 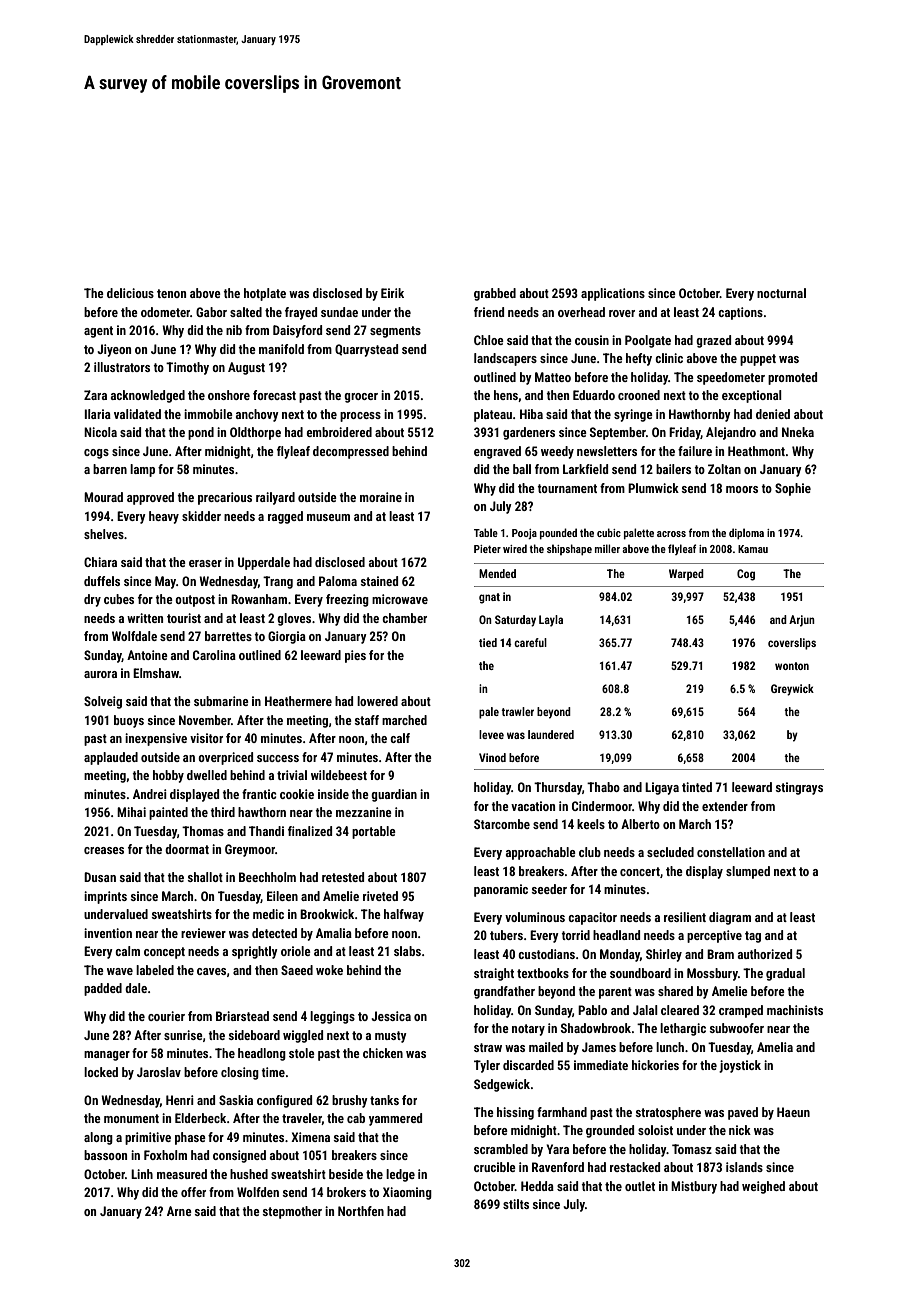 I want to click on clinic, so click(x=669, y=358).
